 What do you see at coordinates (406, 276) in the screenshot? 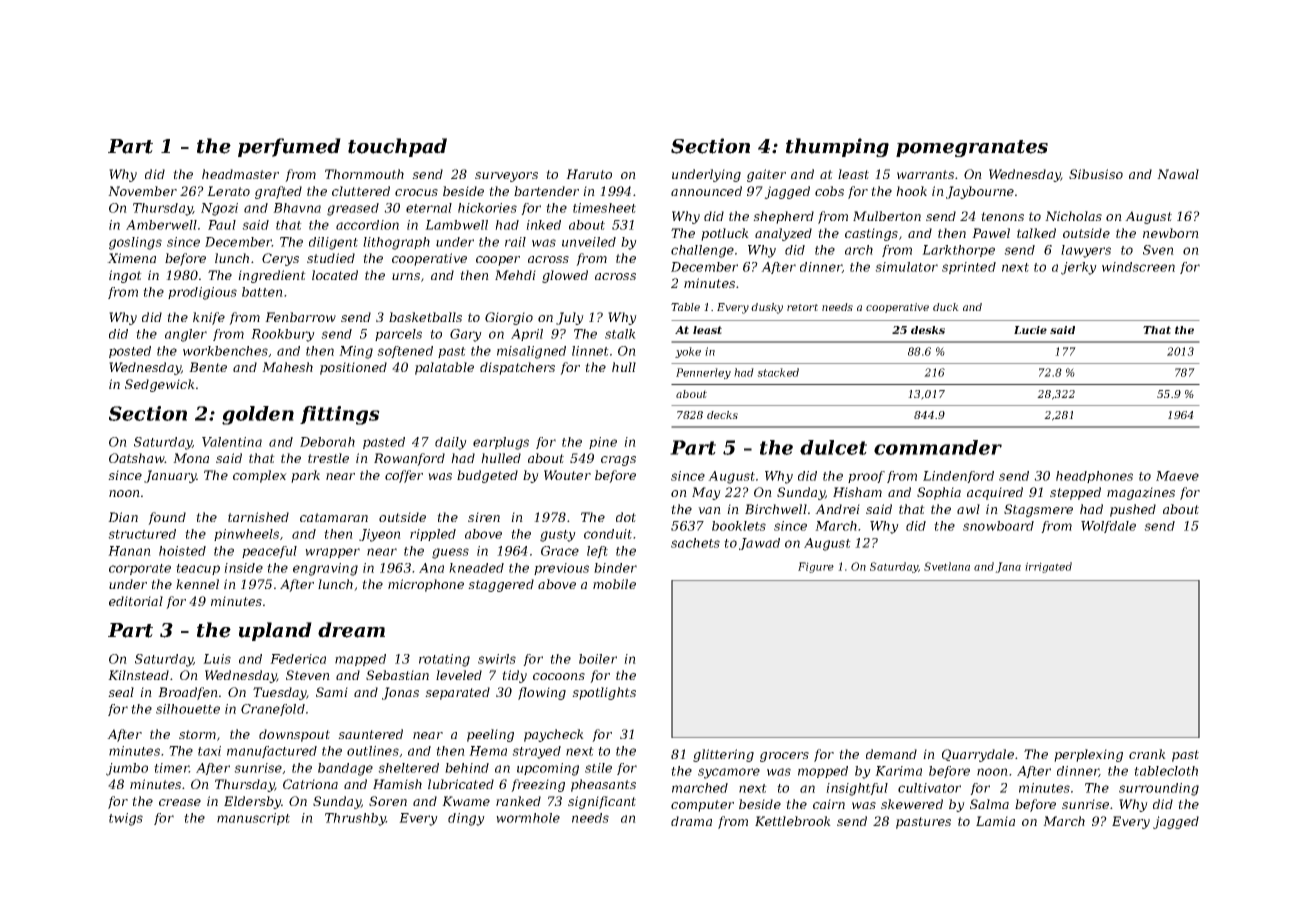
I see `urns` at bounding box center [406, 276].
